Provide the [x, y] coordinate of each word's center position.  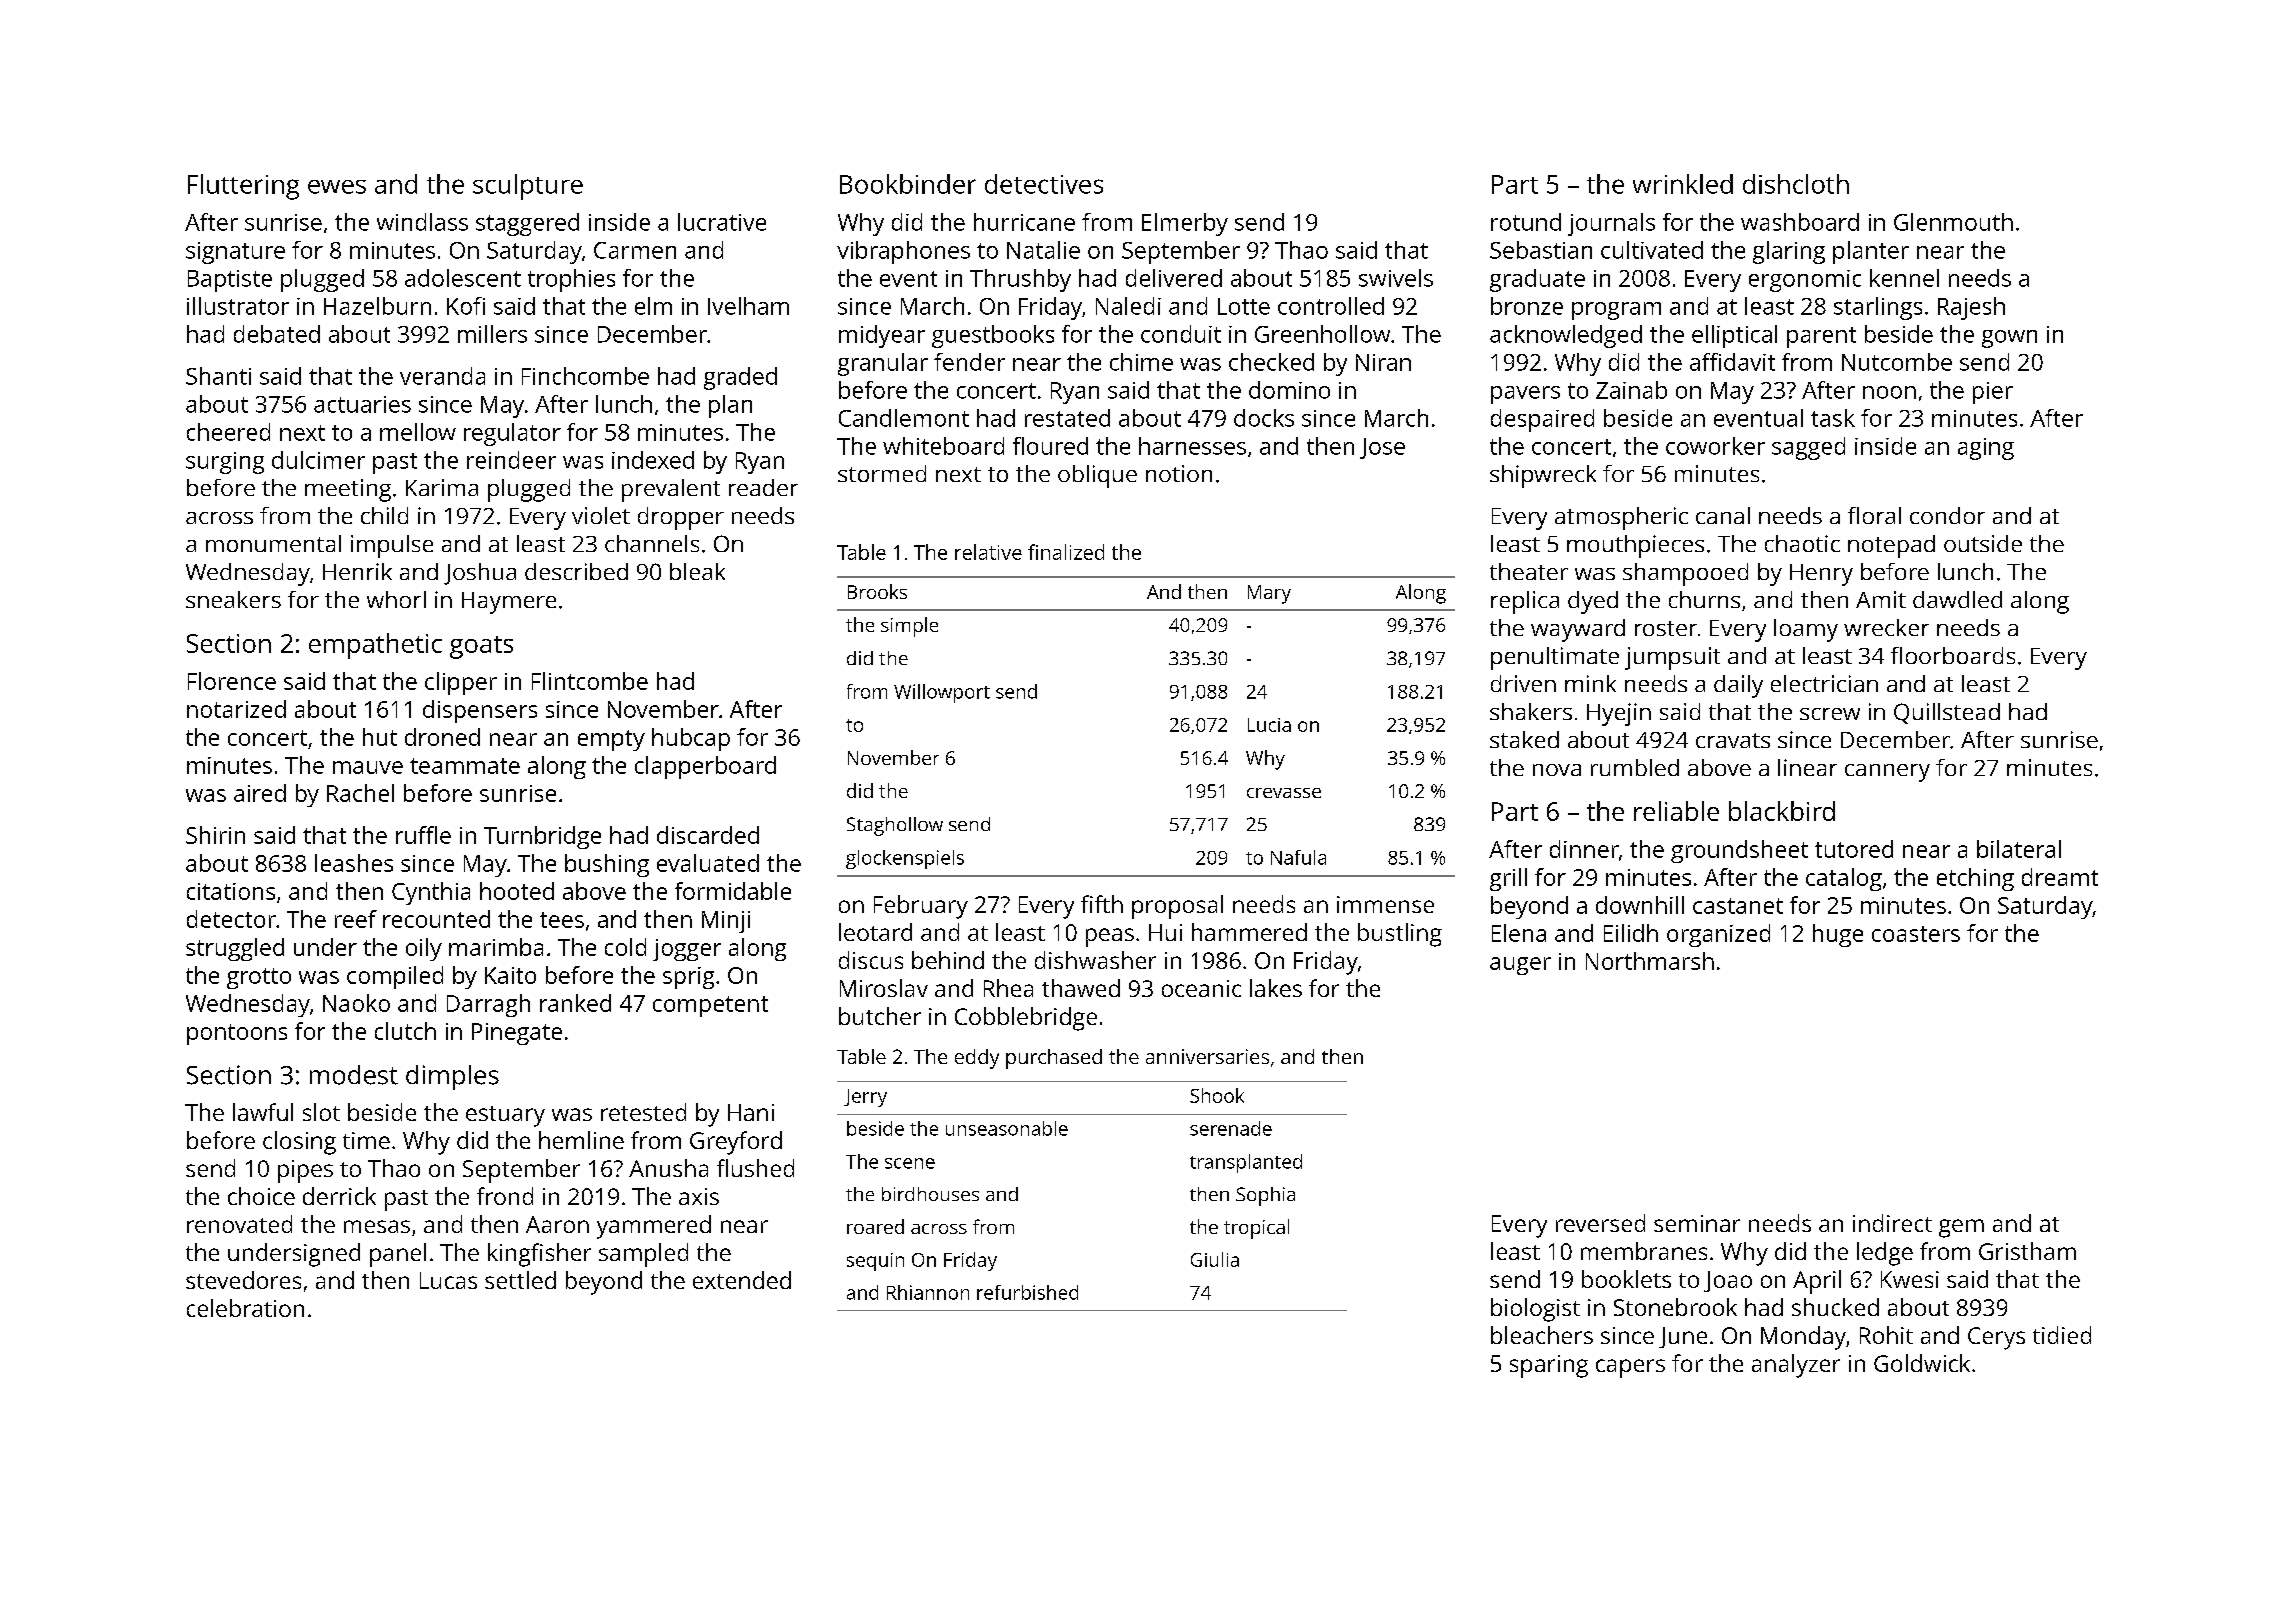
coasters [1916, 934]
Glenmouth [1953, 222]
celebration [245, 1308]
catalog [1844, 879]
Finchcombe [585, 376]
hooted [517, 891]
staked [1524, 739]
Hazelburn [377, 306]
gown [2009, 339]
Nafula [1298, 857]
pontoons [237, 1034]
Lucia [1269, 725]
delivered [1174, 278]
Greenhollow [1322, 334]
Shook [1217, 1095]
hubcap [691, 739]
